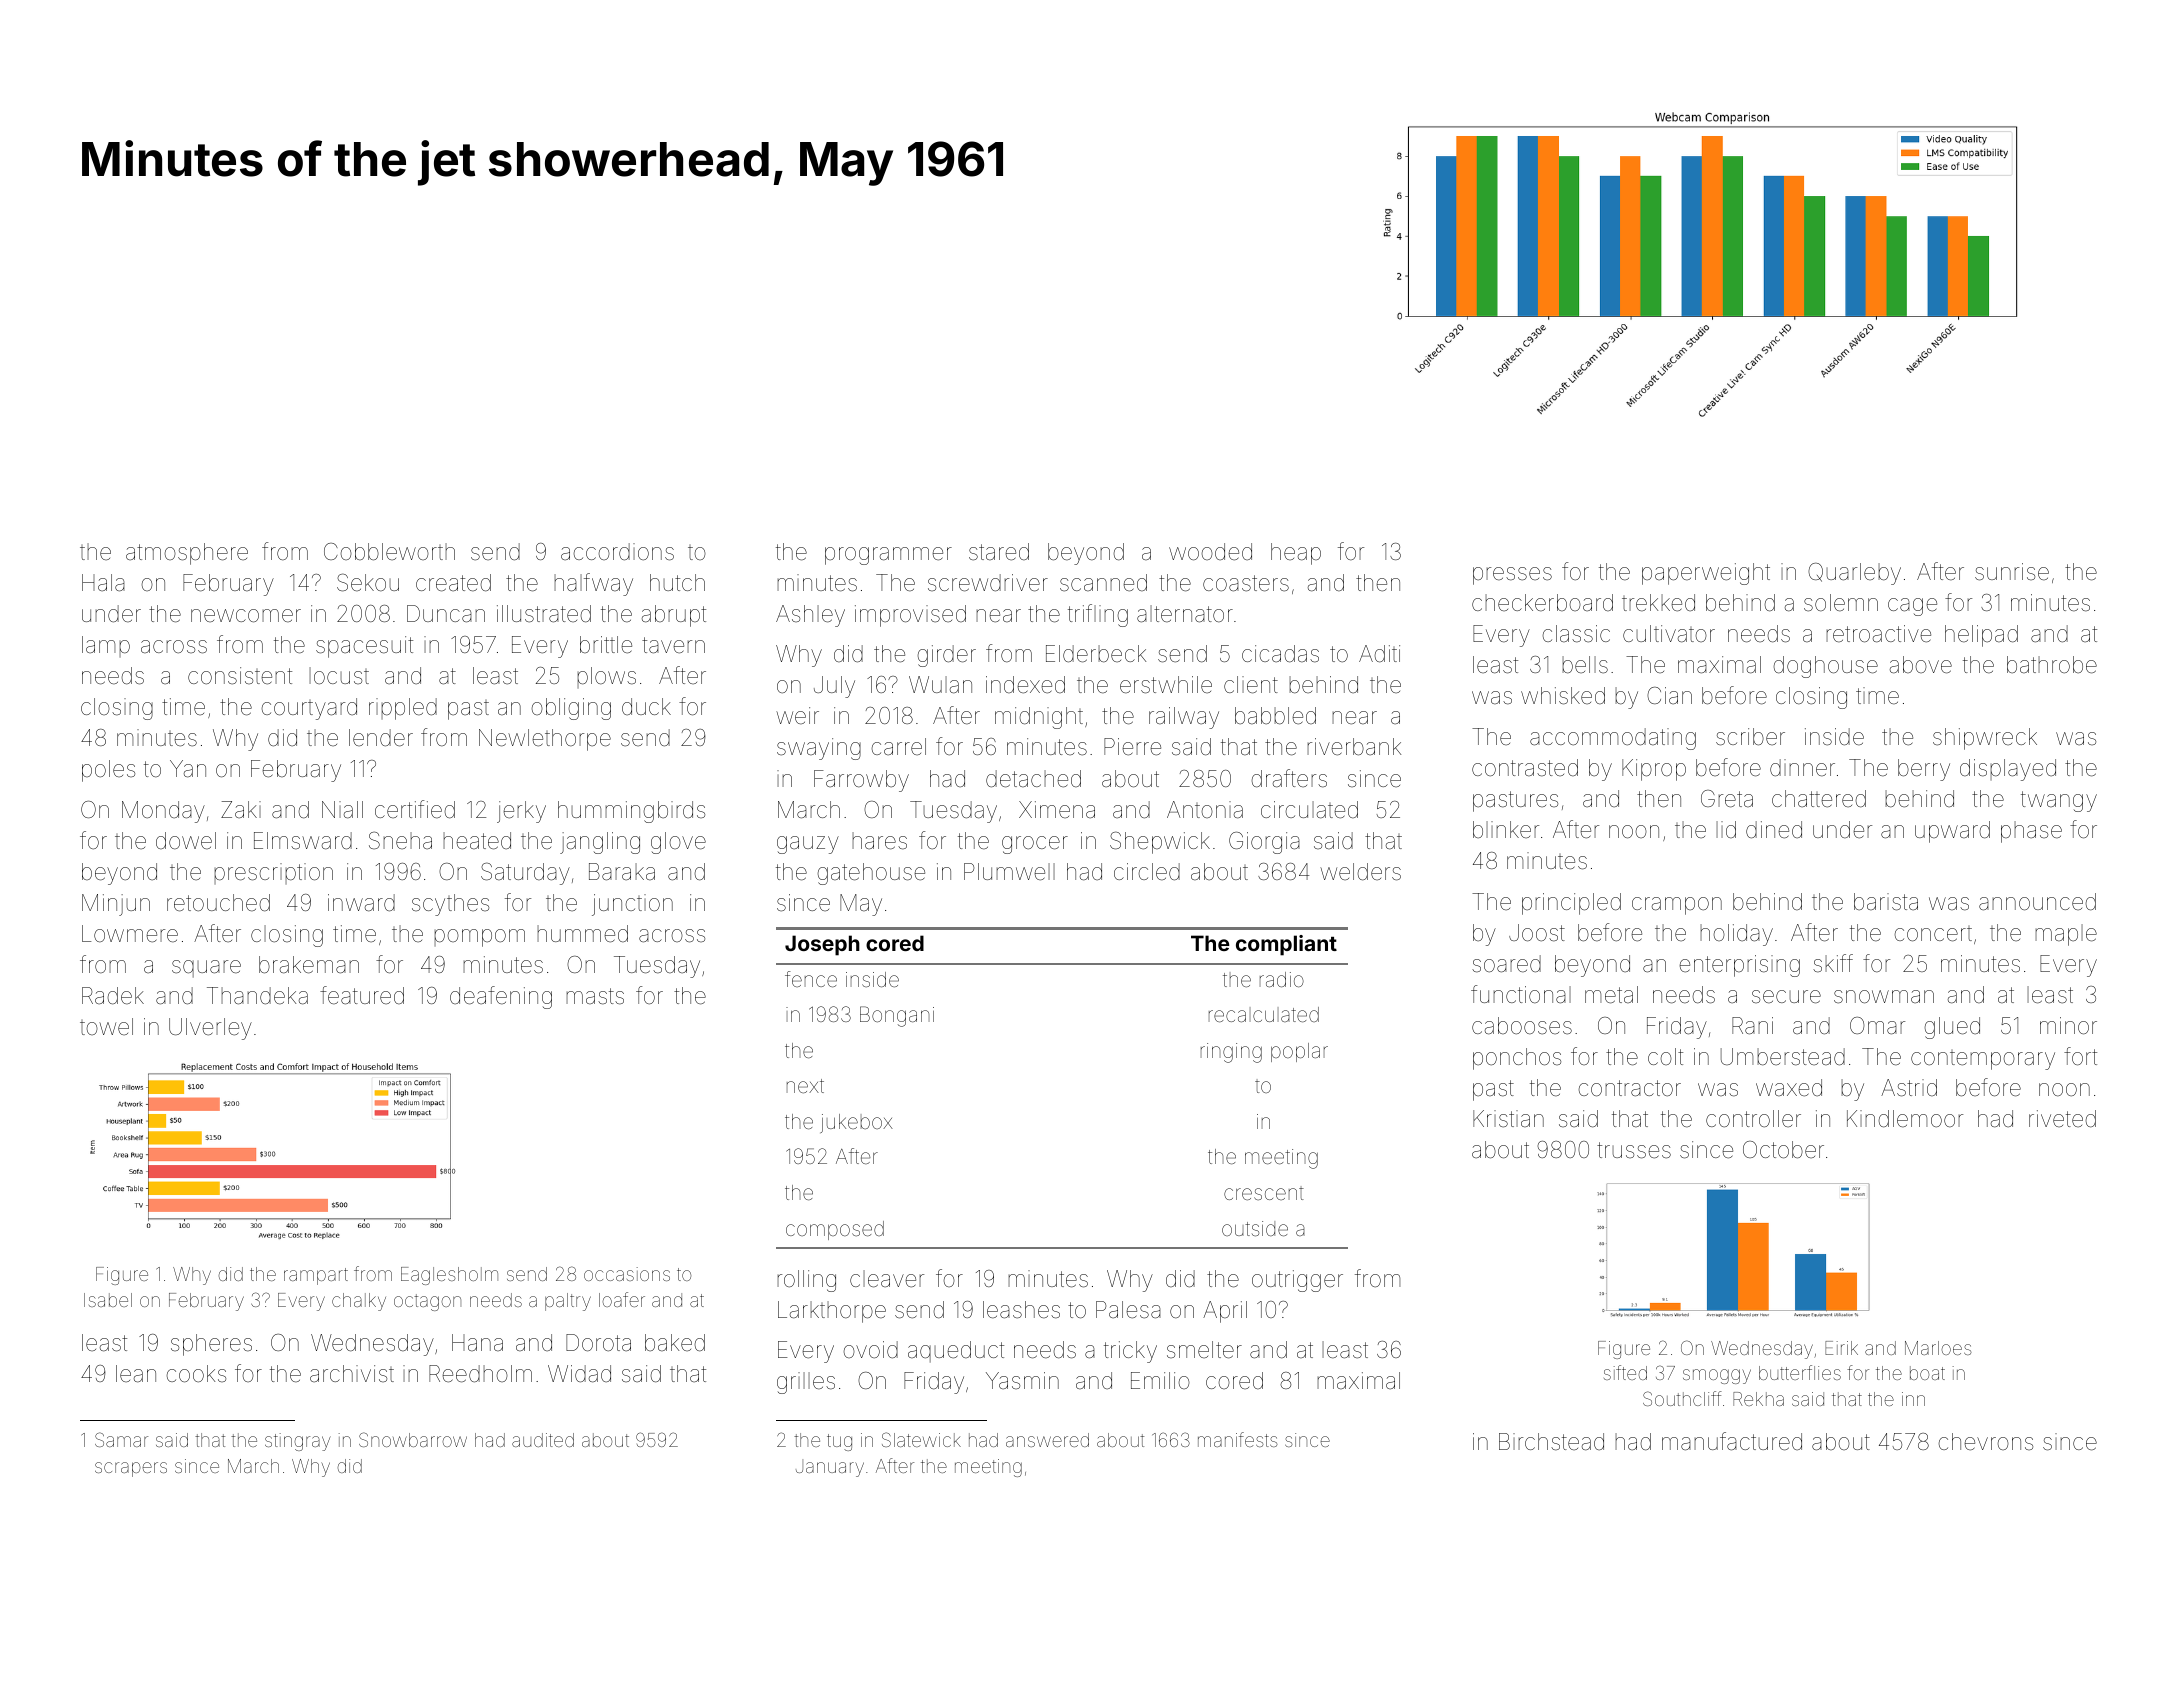 Image resolution: width=2178 pixels, height=1683 pixels. Describe the element at coordinates (1205, 810) in the screenshot. I see `Antonia` at that location.
